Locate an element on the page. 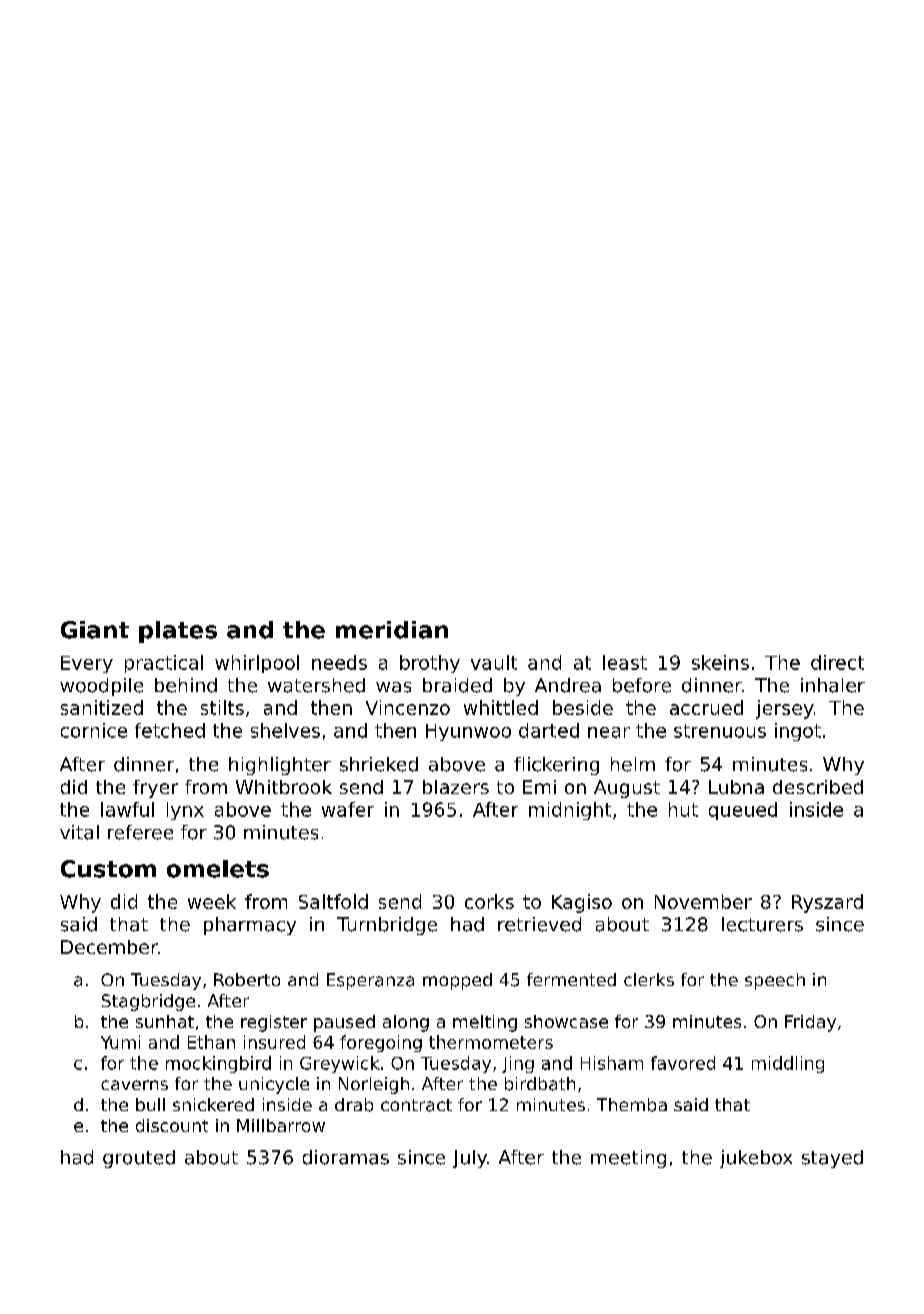 Image resolution: width=924 pixels, height=1314 pixels. November is located at coordinates (703, 901).
